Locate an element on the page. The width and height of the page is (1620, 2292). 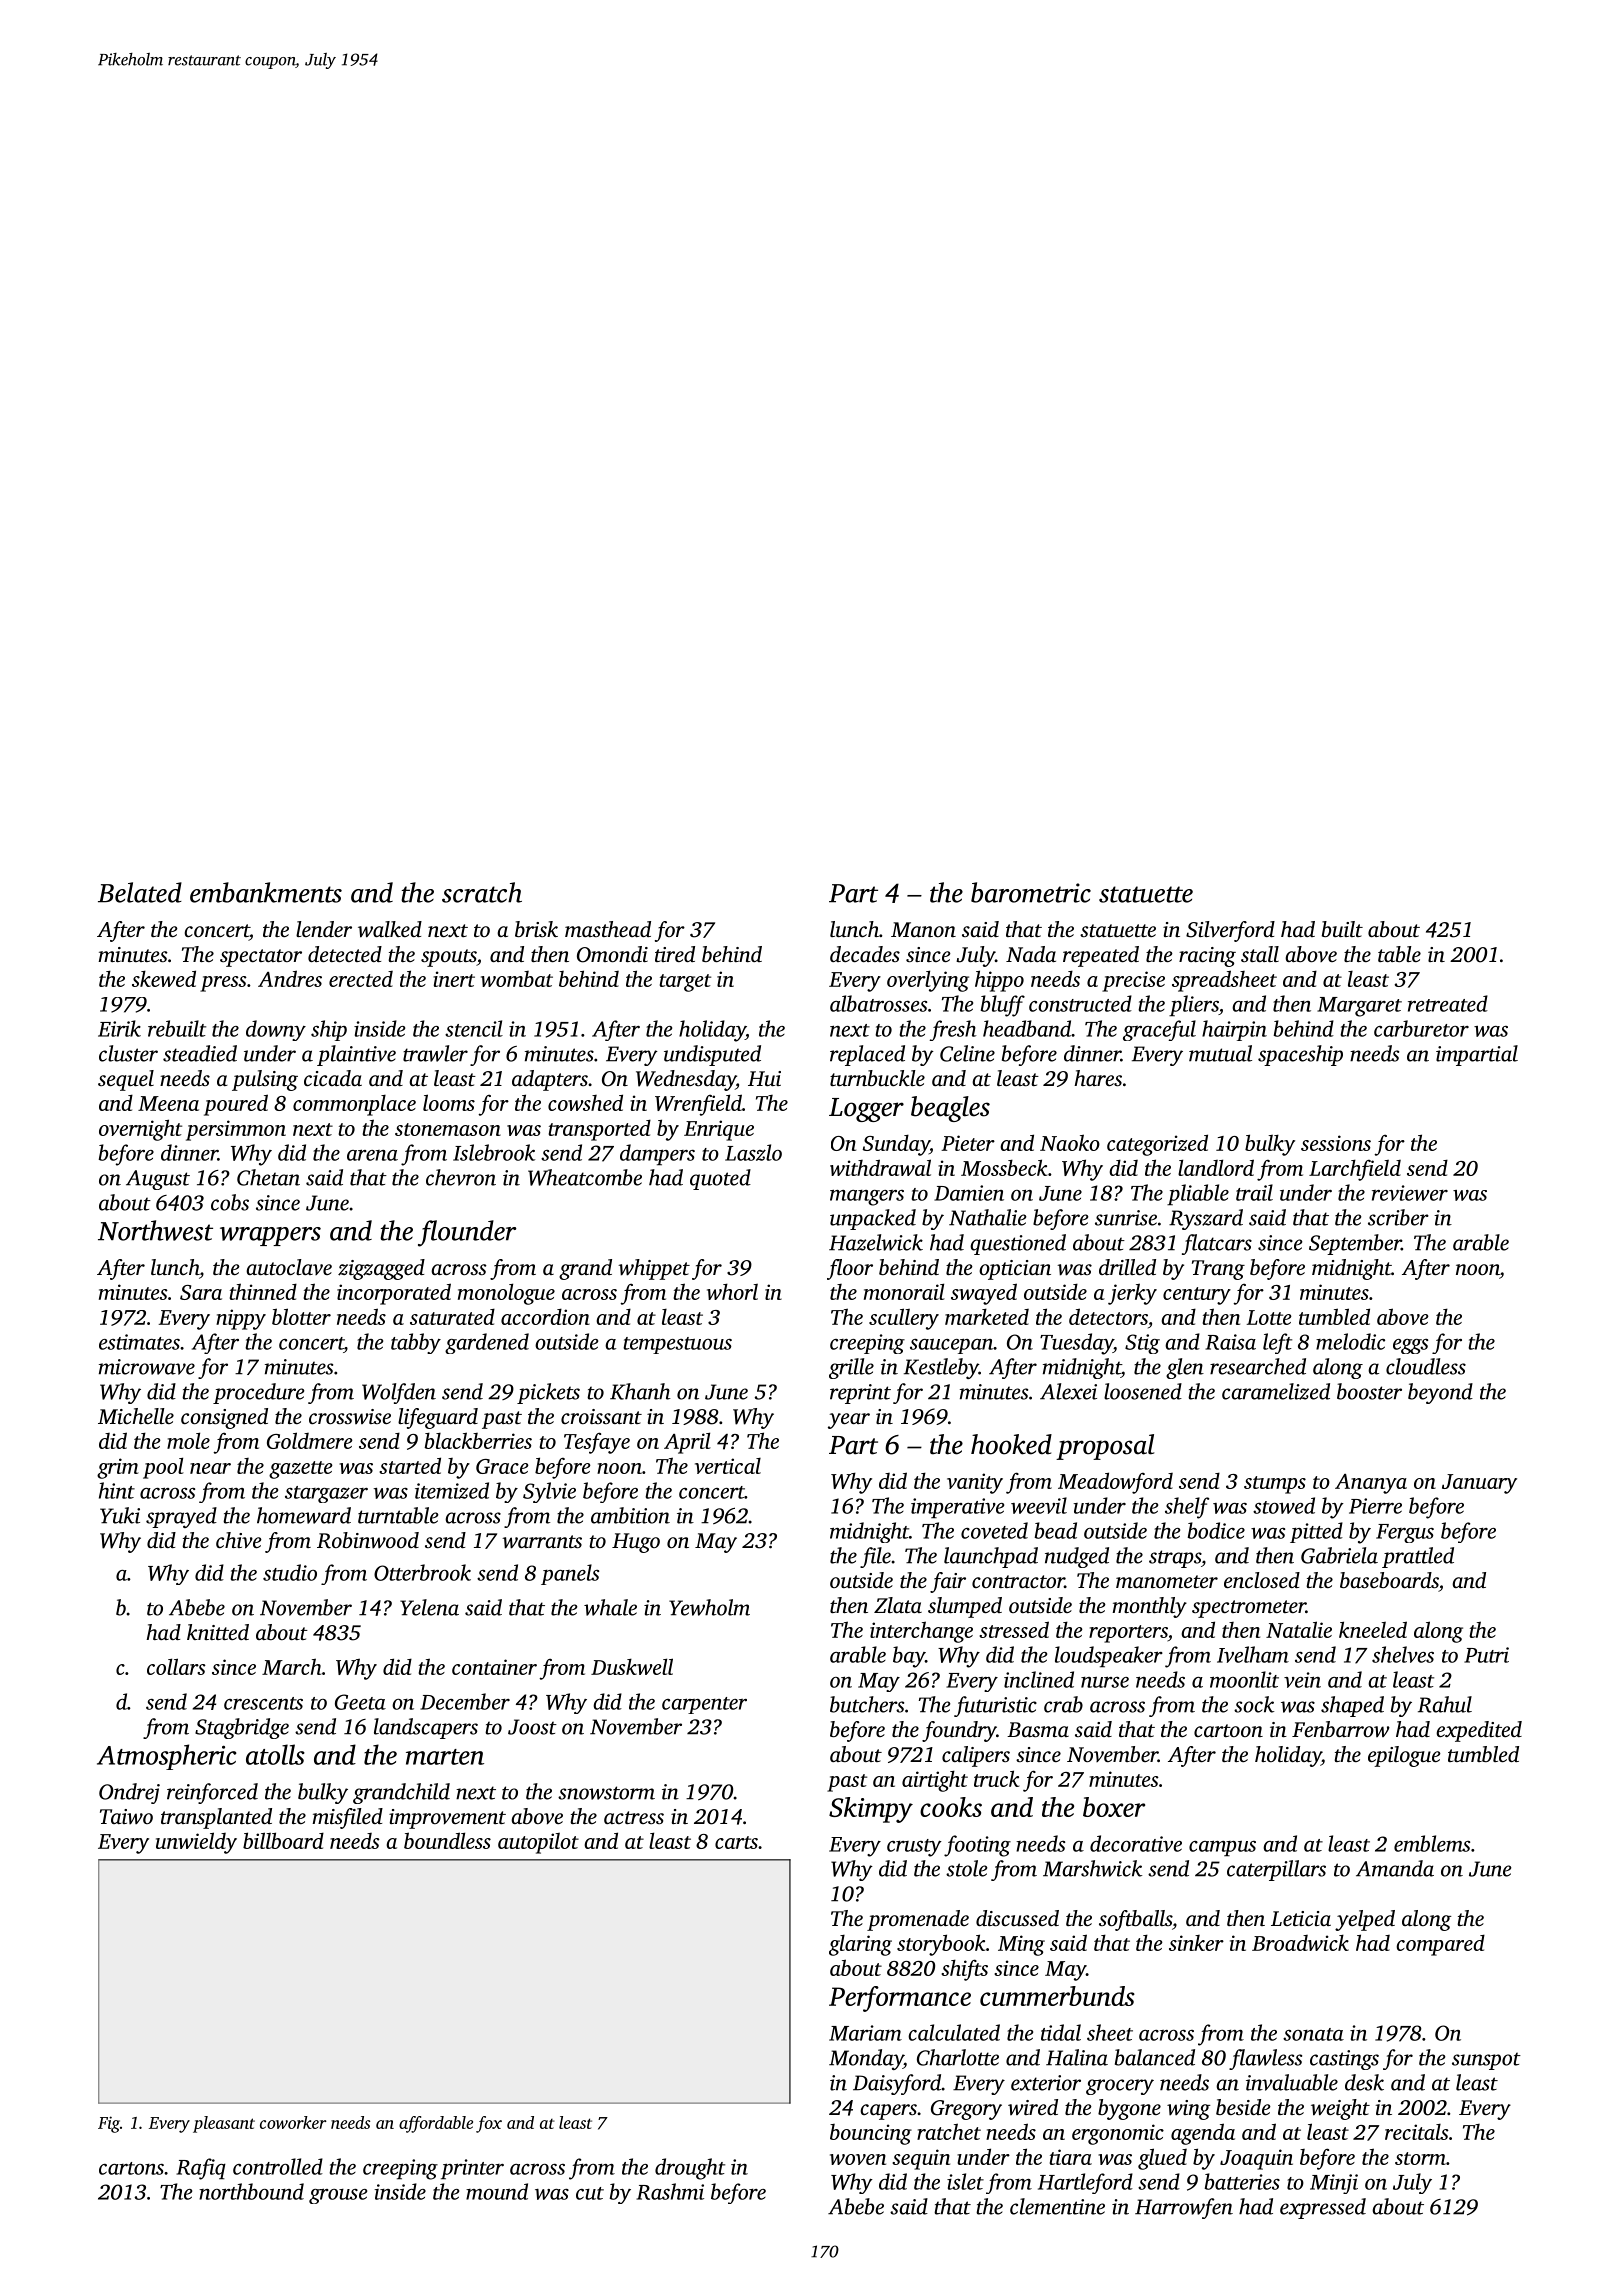
carpenter is located at coordinates (704, 1705).
